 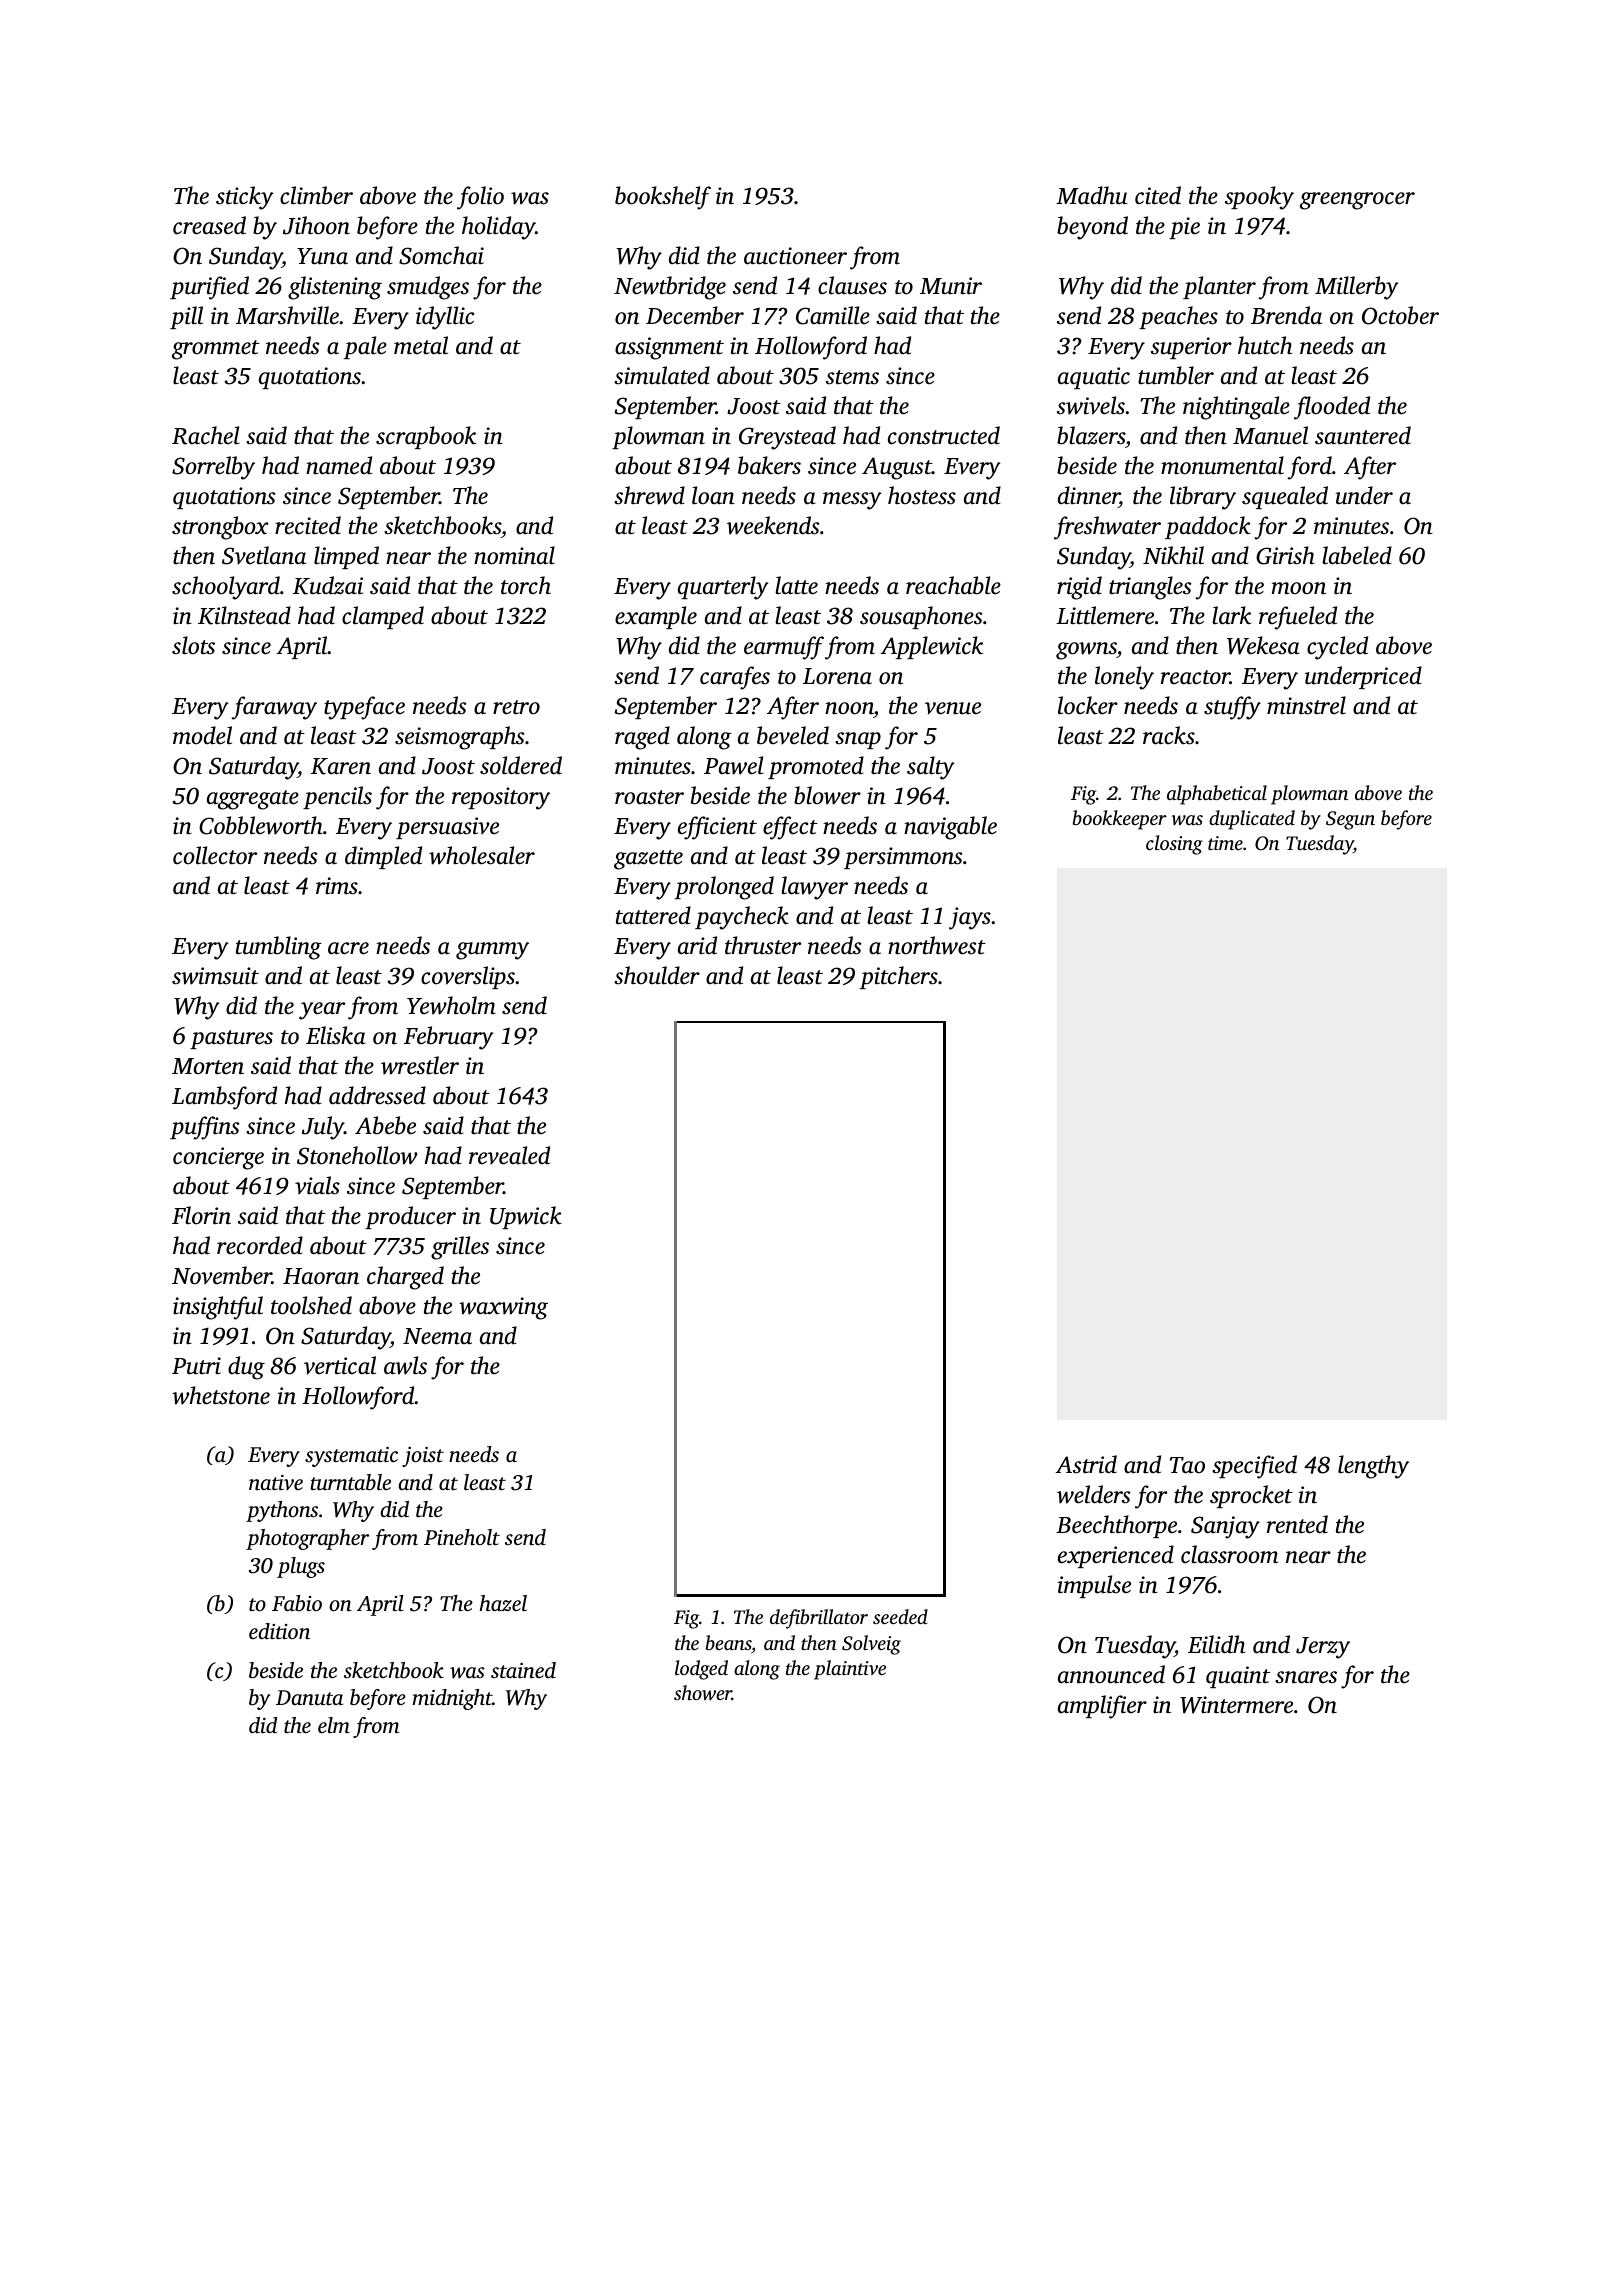 I want to click on model, so click(x=202, y=735).
